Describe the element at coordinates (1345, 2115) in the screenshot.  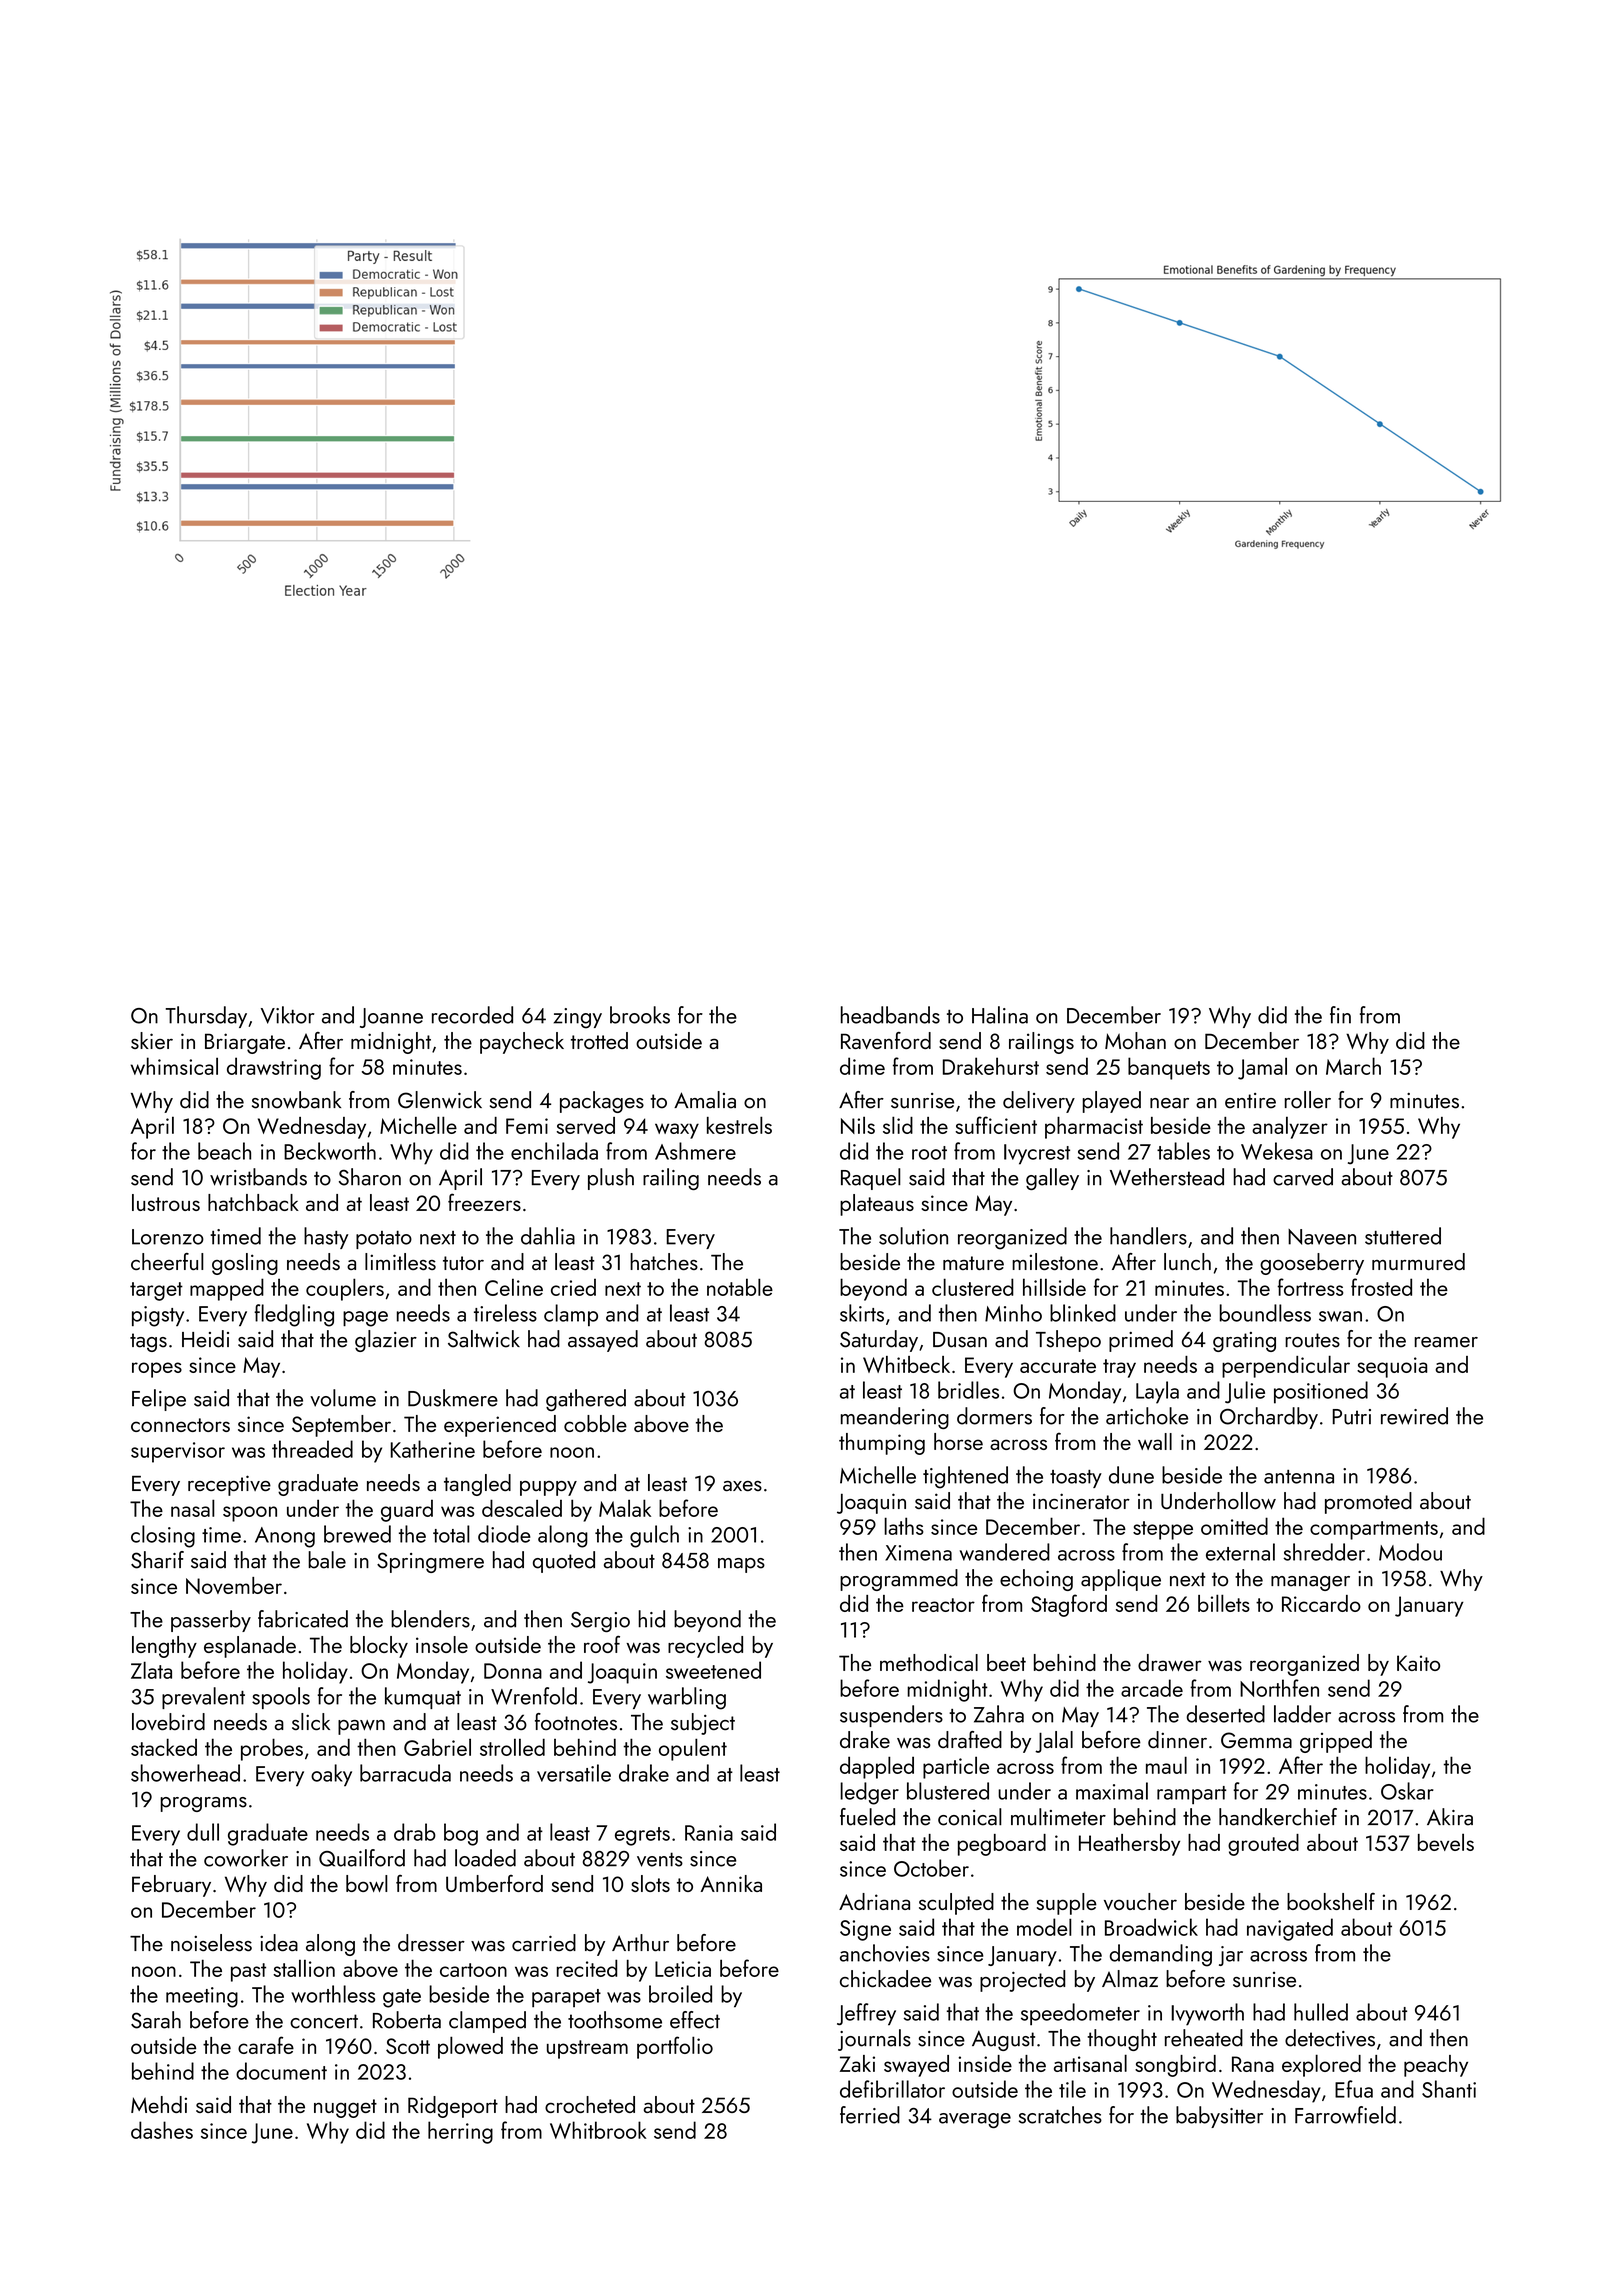
I see `Farrowfield` at that location.
